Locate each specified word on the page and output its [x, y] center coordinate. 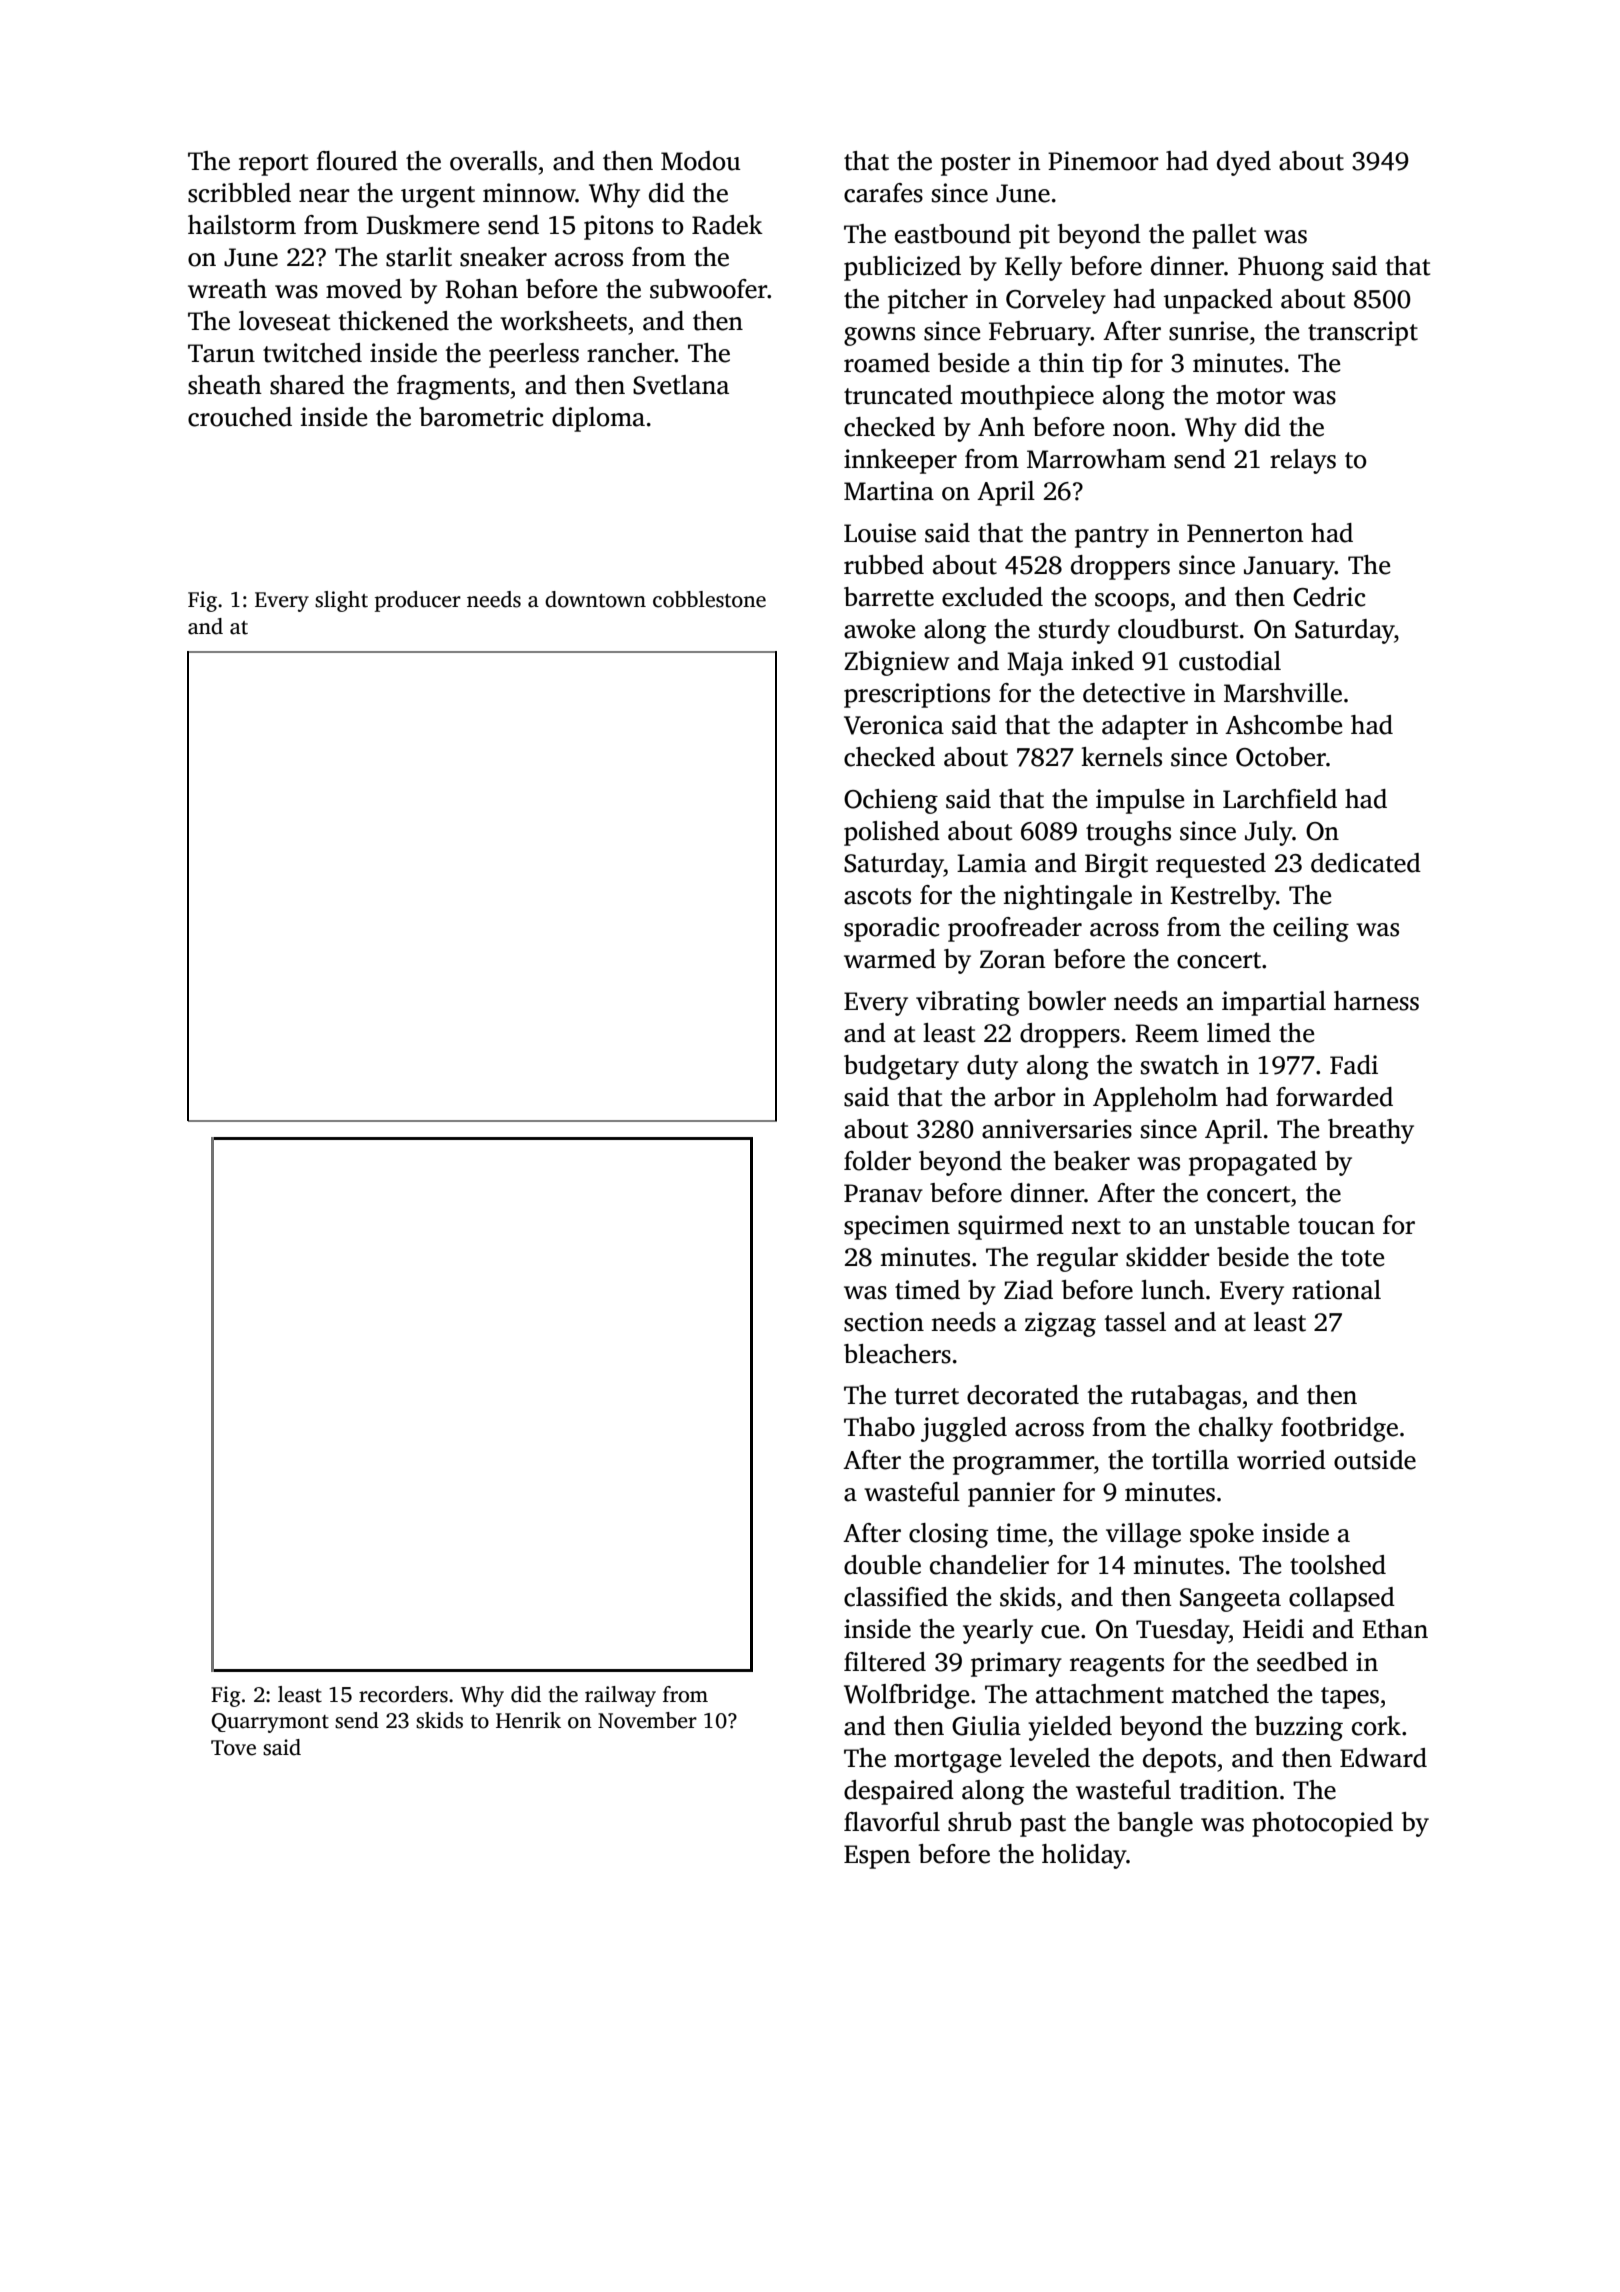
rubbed [884, 565]
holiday [1084, 1856]
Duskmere [422, 225]
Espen [877, 1857]
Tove [233, 1748]
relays [1303, 461]
